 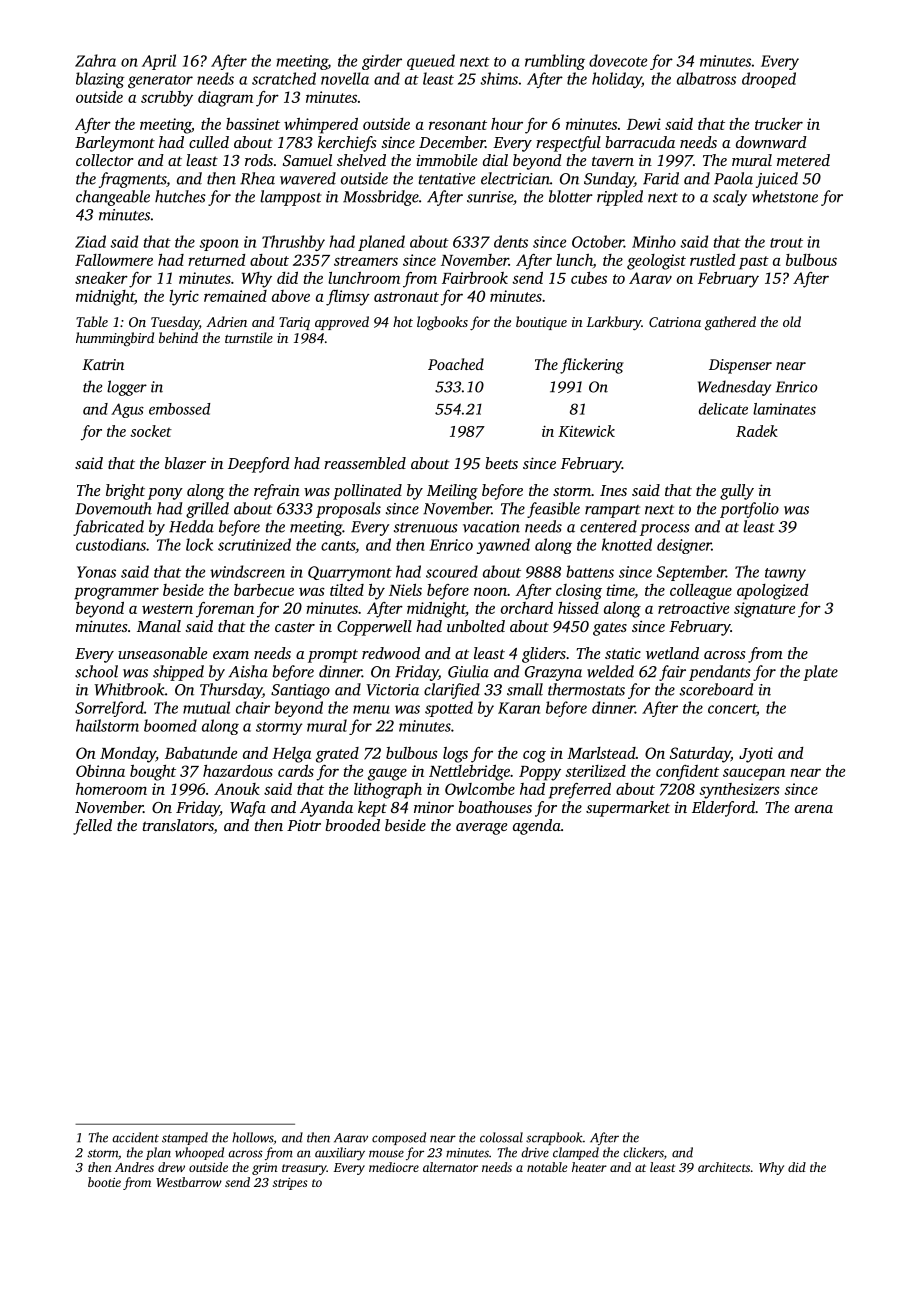 What do you see at coordinates (111, 789) in the screenshot?
I see `homeroom` at bounding box center [111, 789].
